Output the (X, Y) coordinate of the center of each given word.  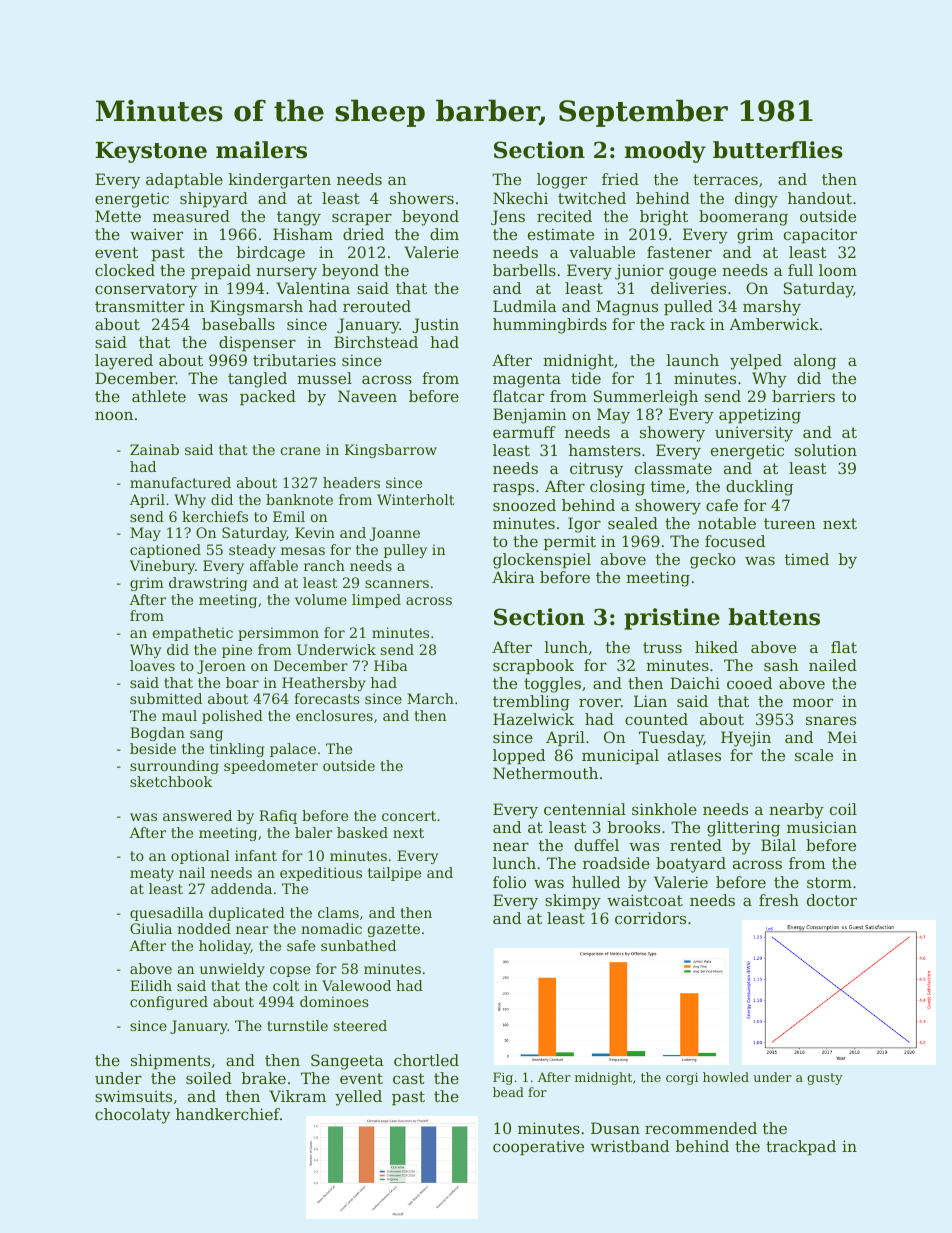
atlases (694, 755)
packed (268, 397)
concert (409, 816)
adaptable (184, 180)
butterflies (778, 150)
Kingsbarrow (391, 451)
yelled (358, 1098)
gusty (825, 1079)
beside (153, 748)
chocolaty (132, 1116)
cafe (722, 505)
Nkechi (520, 198)
